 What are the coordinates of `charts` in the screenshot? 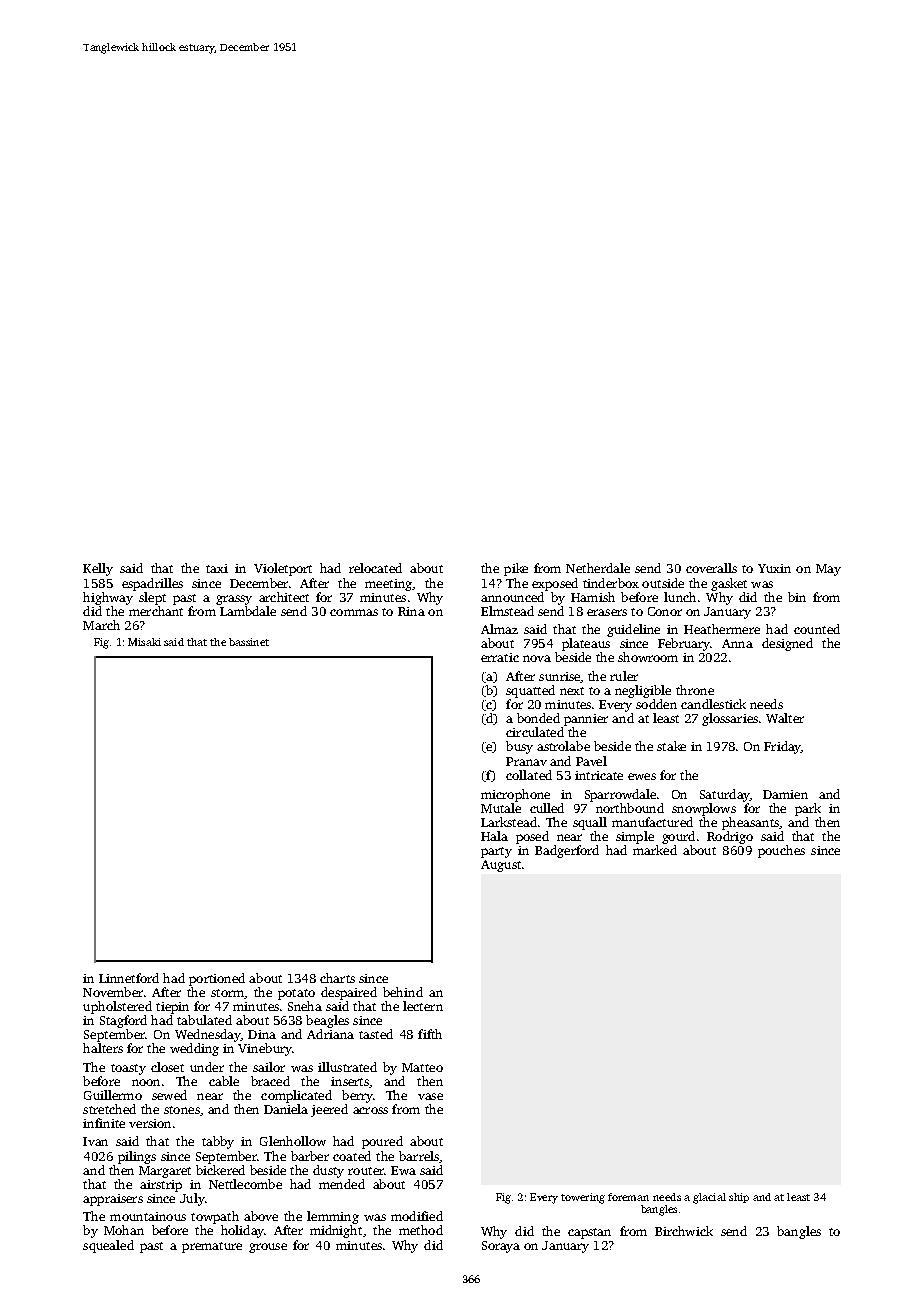 It's located at (337, 978).
